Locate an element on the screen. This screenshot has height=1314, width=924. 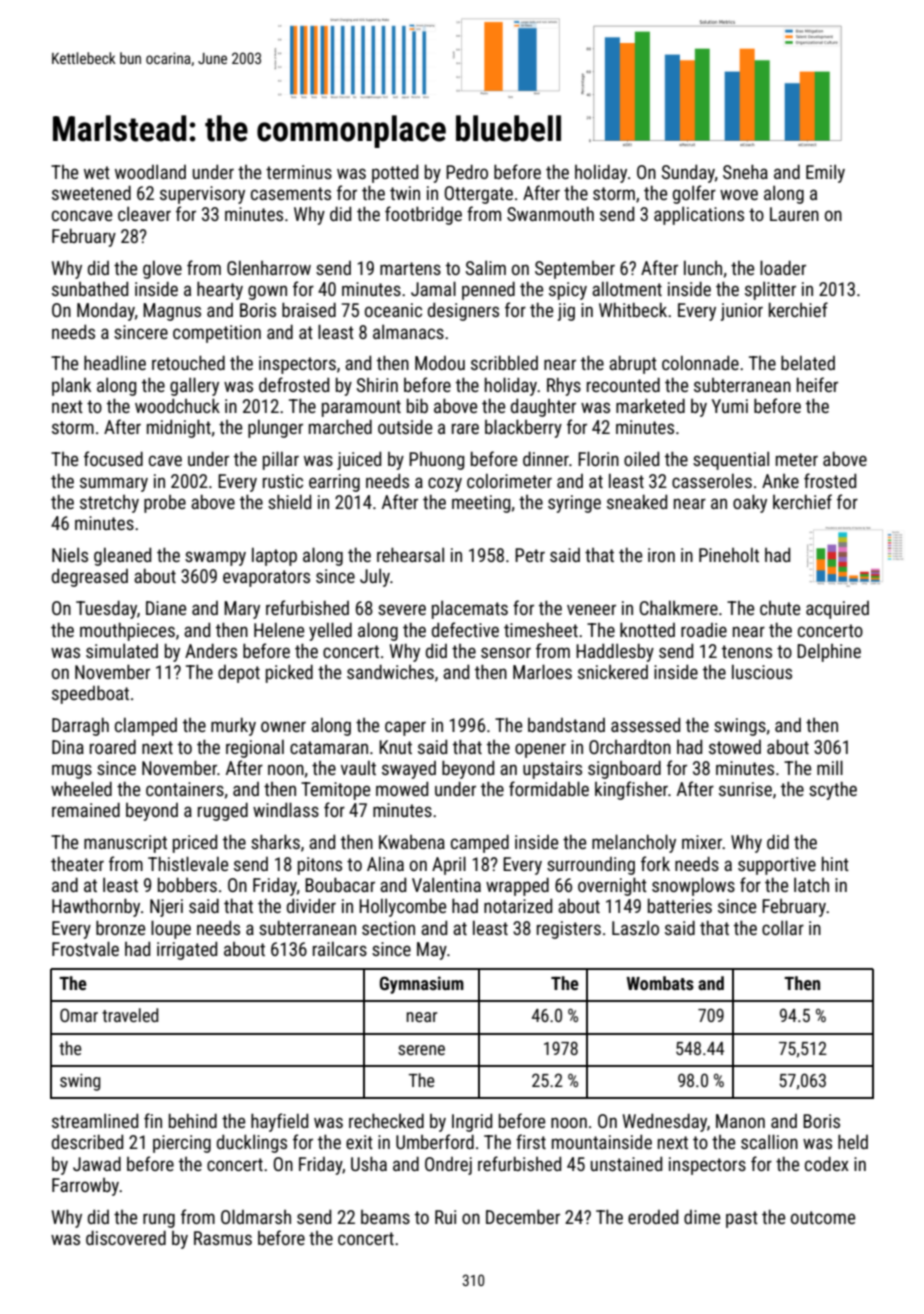
plunger is located at coordinates (275, 429).
